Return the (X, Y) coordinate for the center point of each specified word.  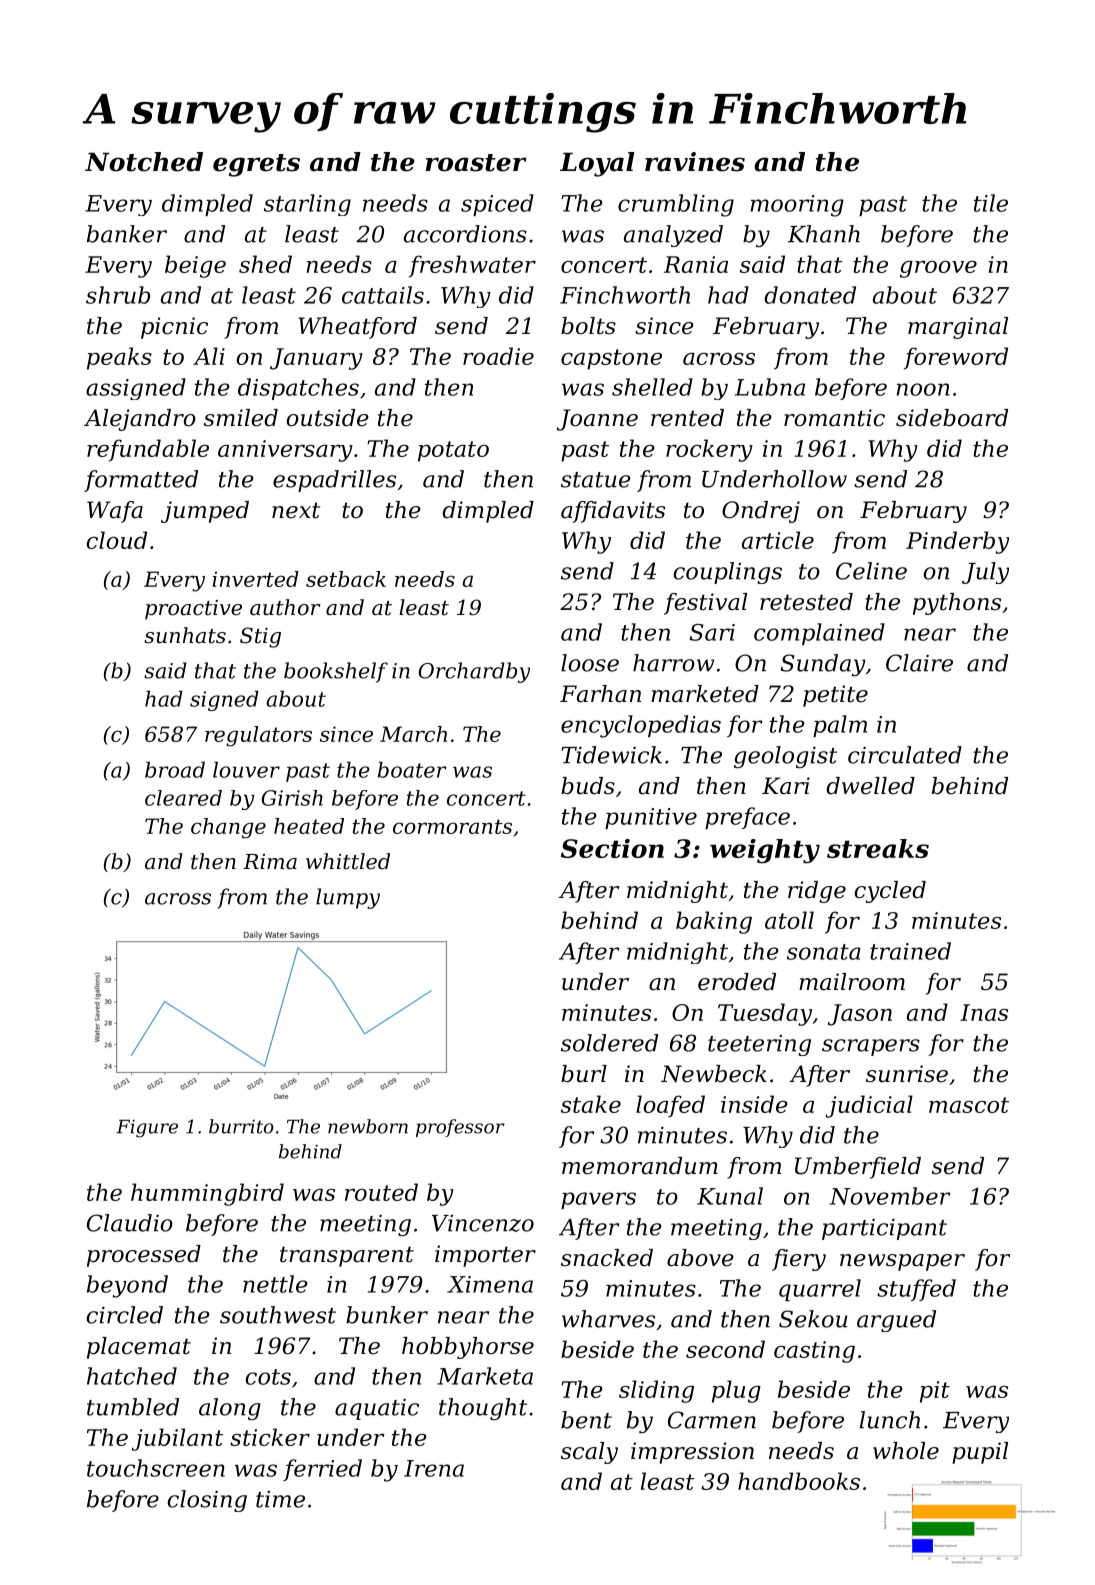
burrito (241, 1126)
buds (588, 786)
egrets (256, 165)
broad (175, 769)
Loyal (597, 164)
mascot (969, 1105)
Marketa (485, 1376)
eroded (737, 982)
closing (207, 1501)
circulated (905, 755)
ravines (695, 162)
